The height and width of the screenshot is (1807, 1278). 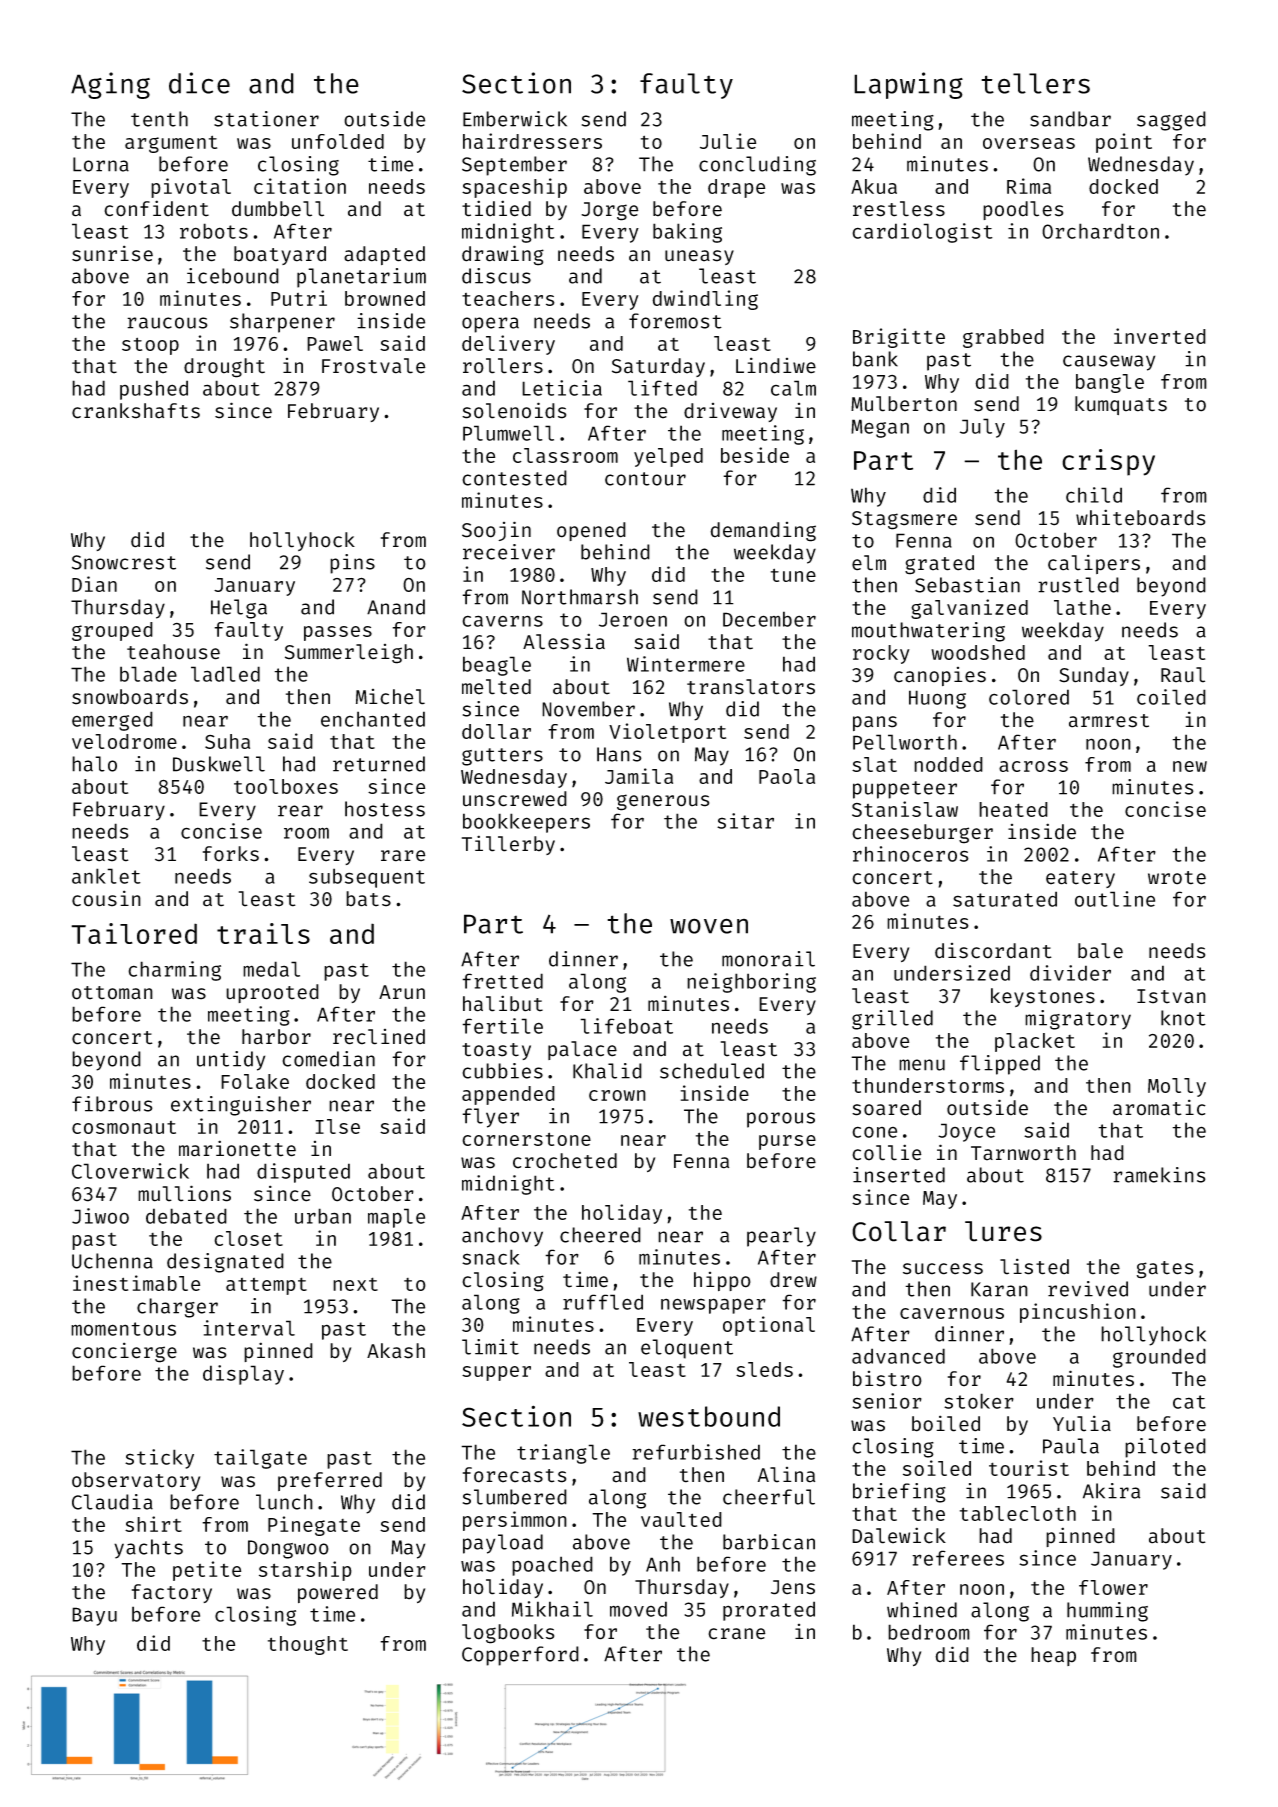 I want to click on lunch, so click(x=284, y=1502).
